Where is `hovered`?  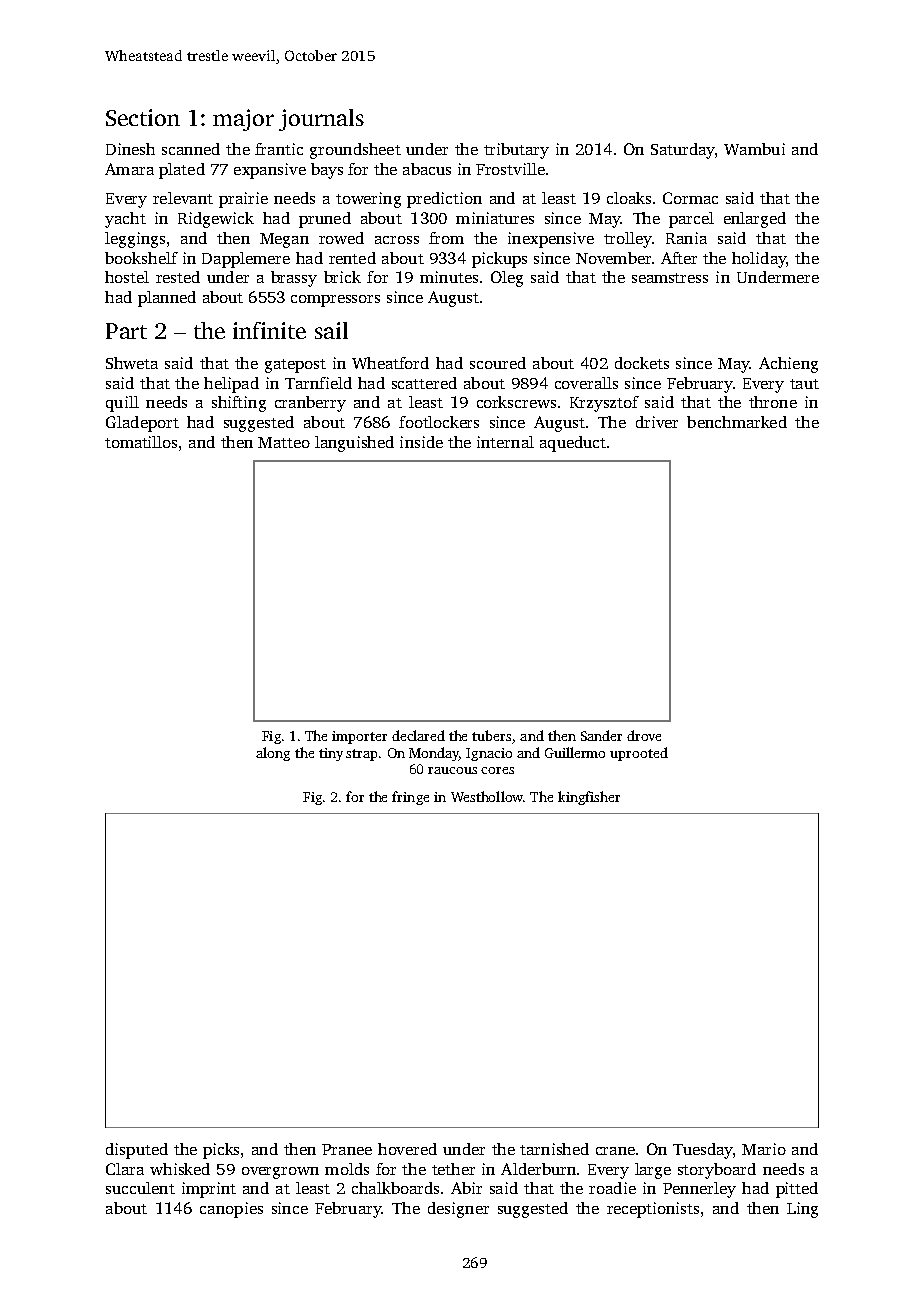 hovered is located at coordinates (407, 1149).
